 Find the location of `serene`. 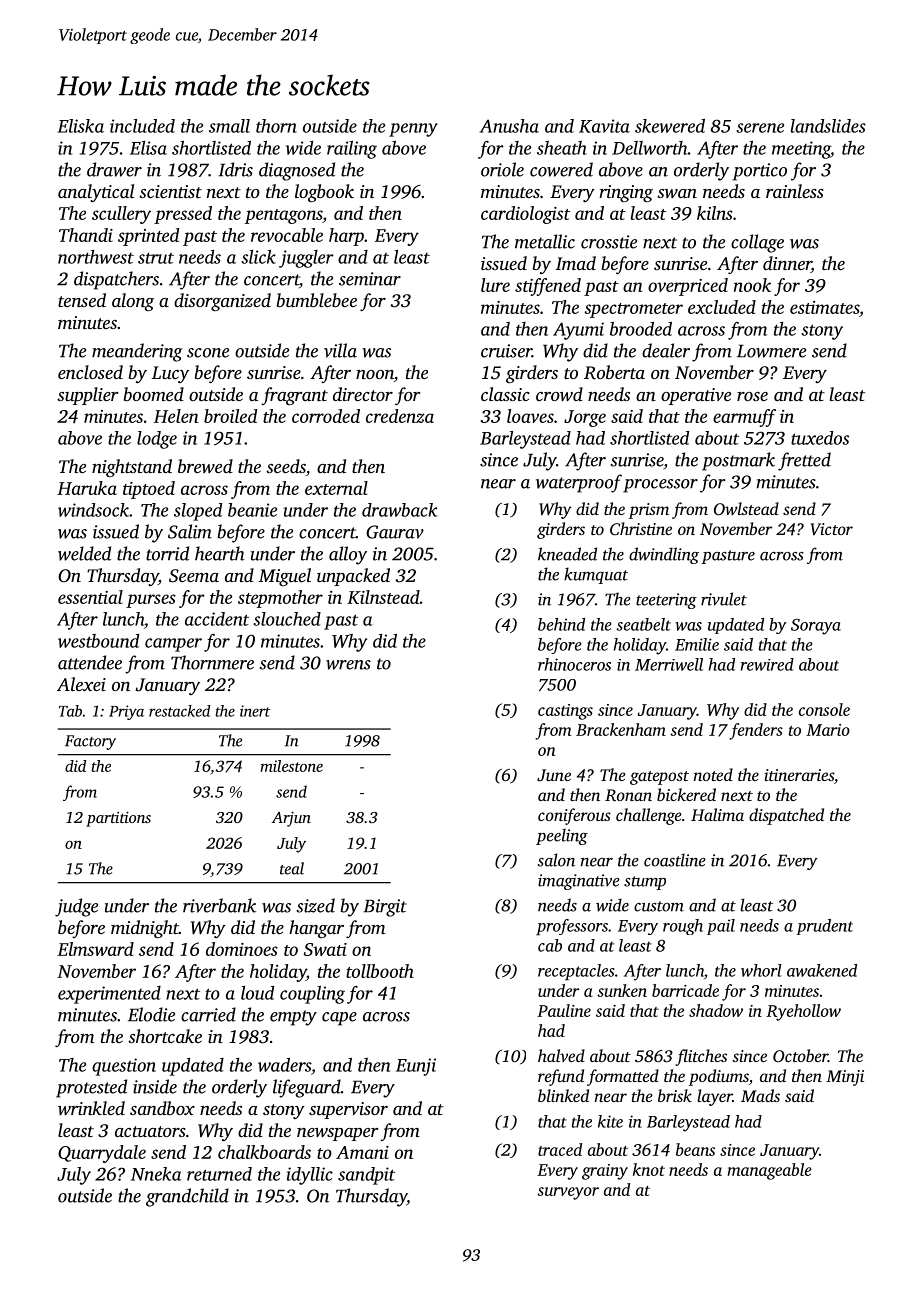

serene is located at coordinates (760, 128).
